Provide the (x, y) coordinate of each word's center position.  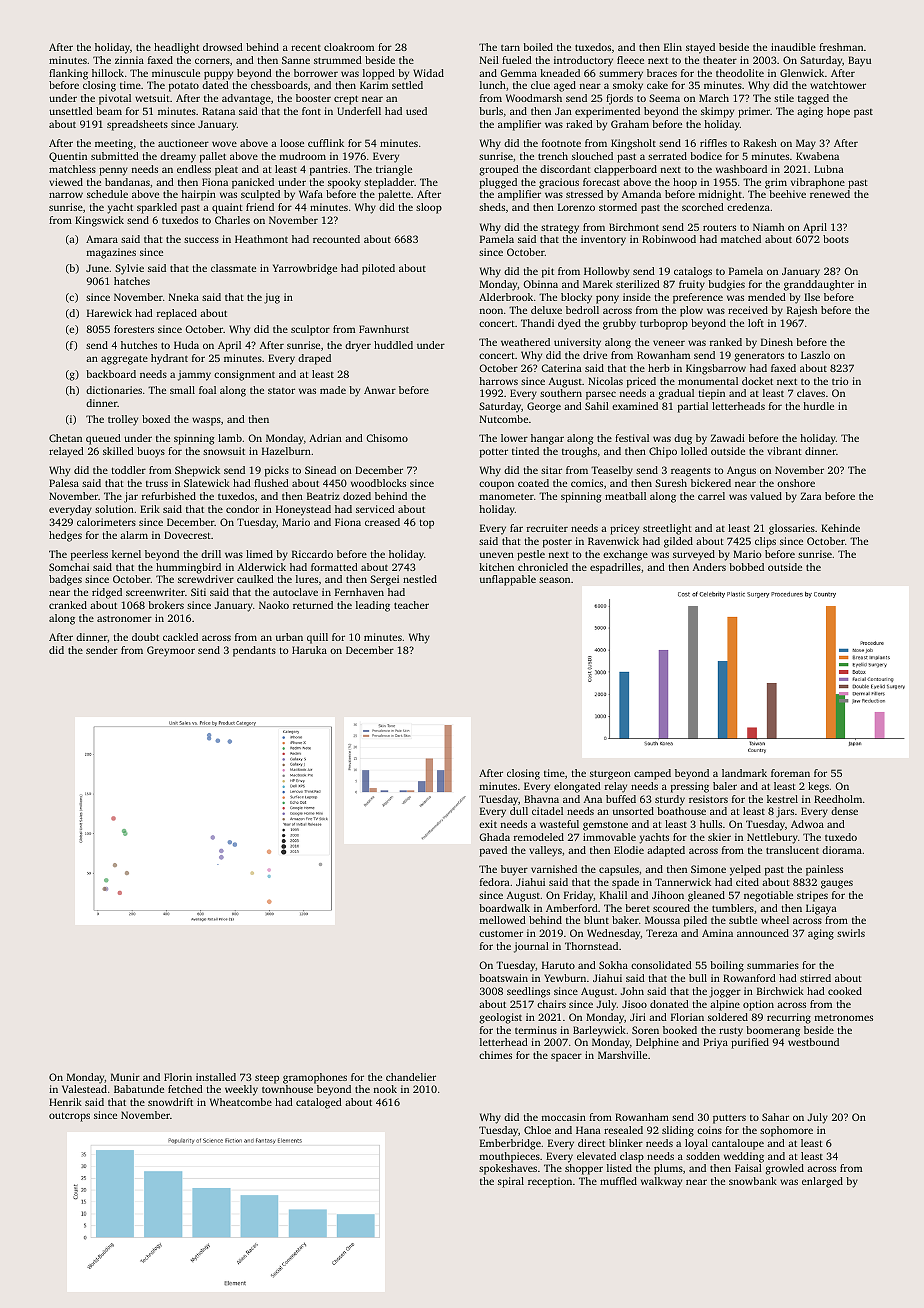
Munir (125, 1077)
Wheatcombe (241, 1102)
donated (669, 1004)
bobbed (746, 567)
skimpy (717, 112)
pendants (254, 651)
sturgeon (610, 775)
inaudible (793, 47)
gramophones (315, 1078)
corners (212, 61)
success (201, 240)
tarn (510, 47)
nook (385, 1089)
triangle (394, 170)
